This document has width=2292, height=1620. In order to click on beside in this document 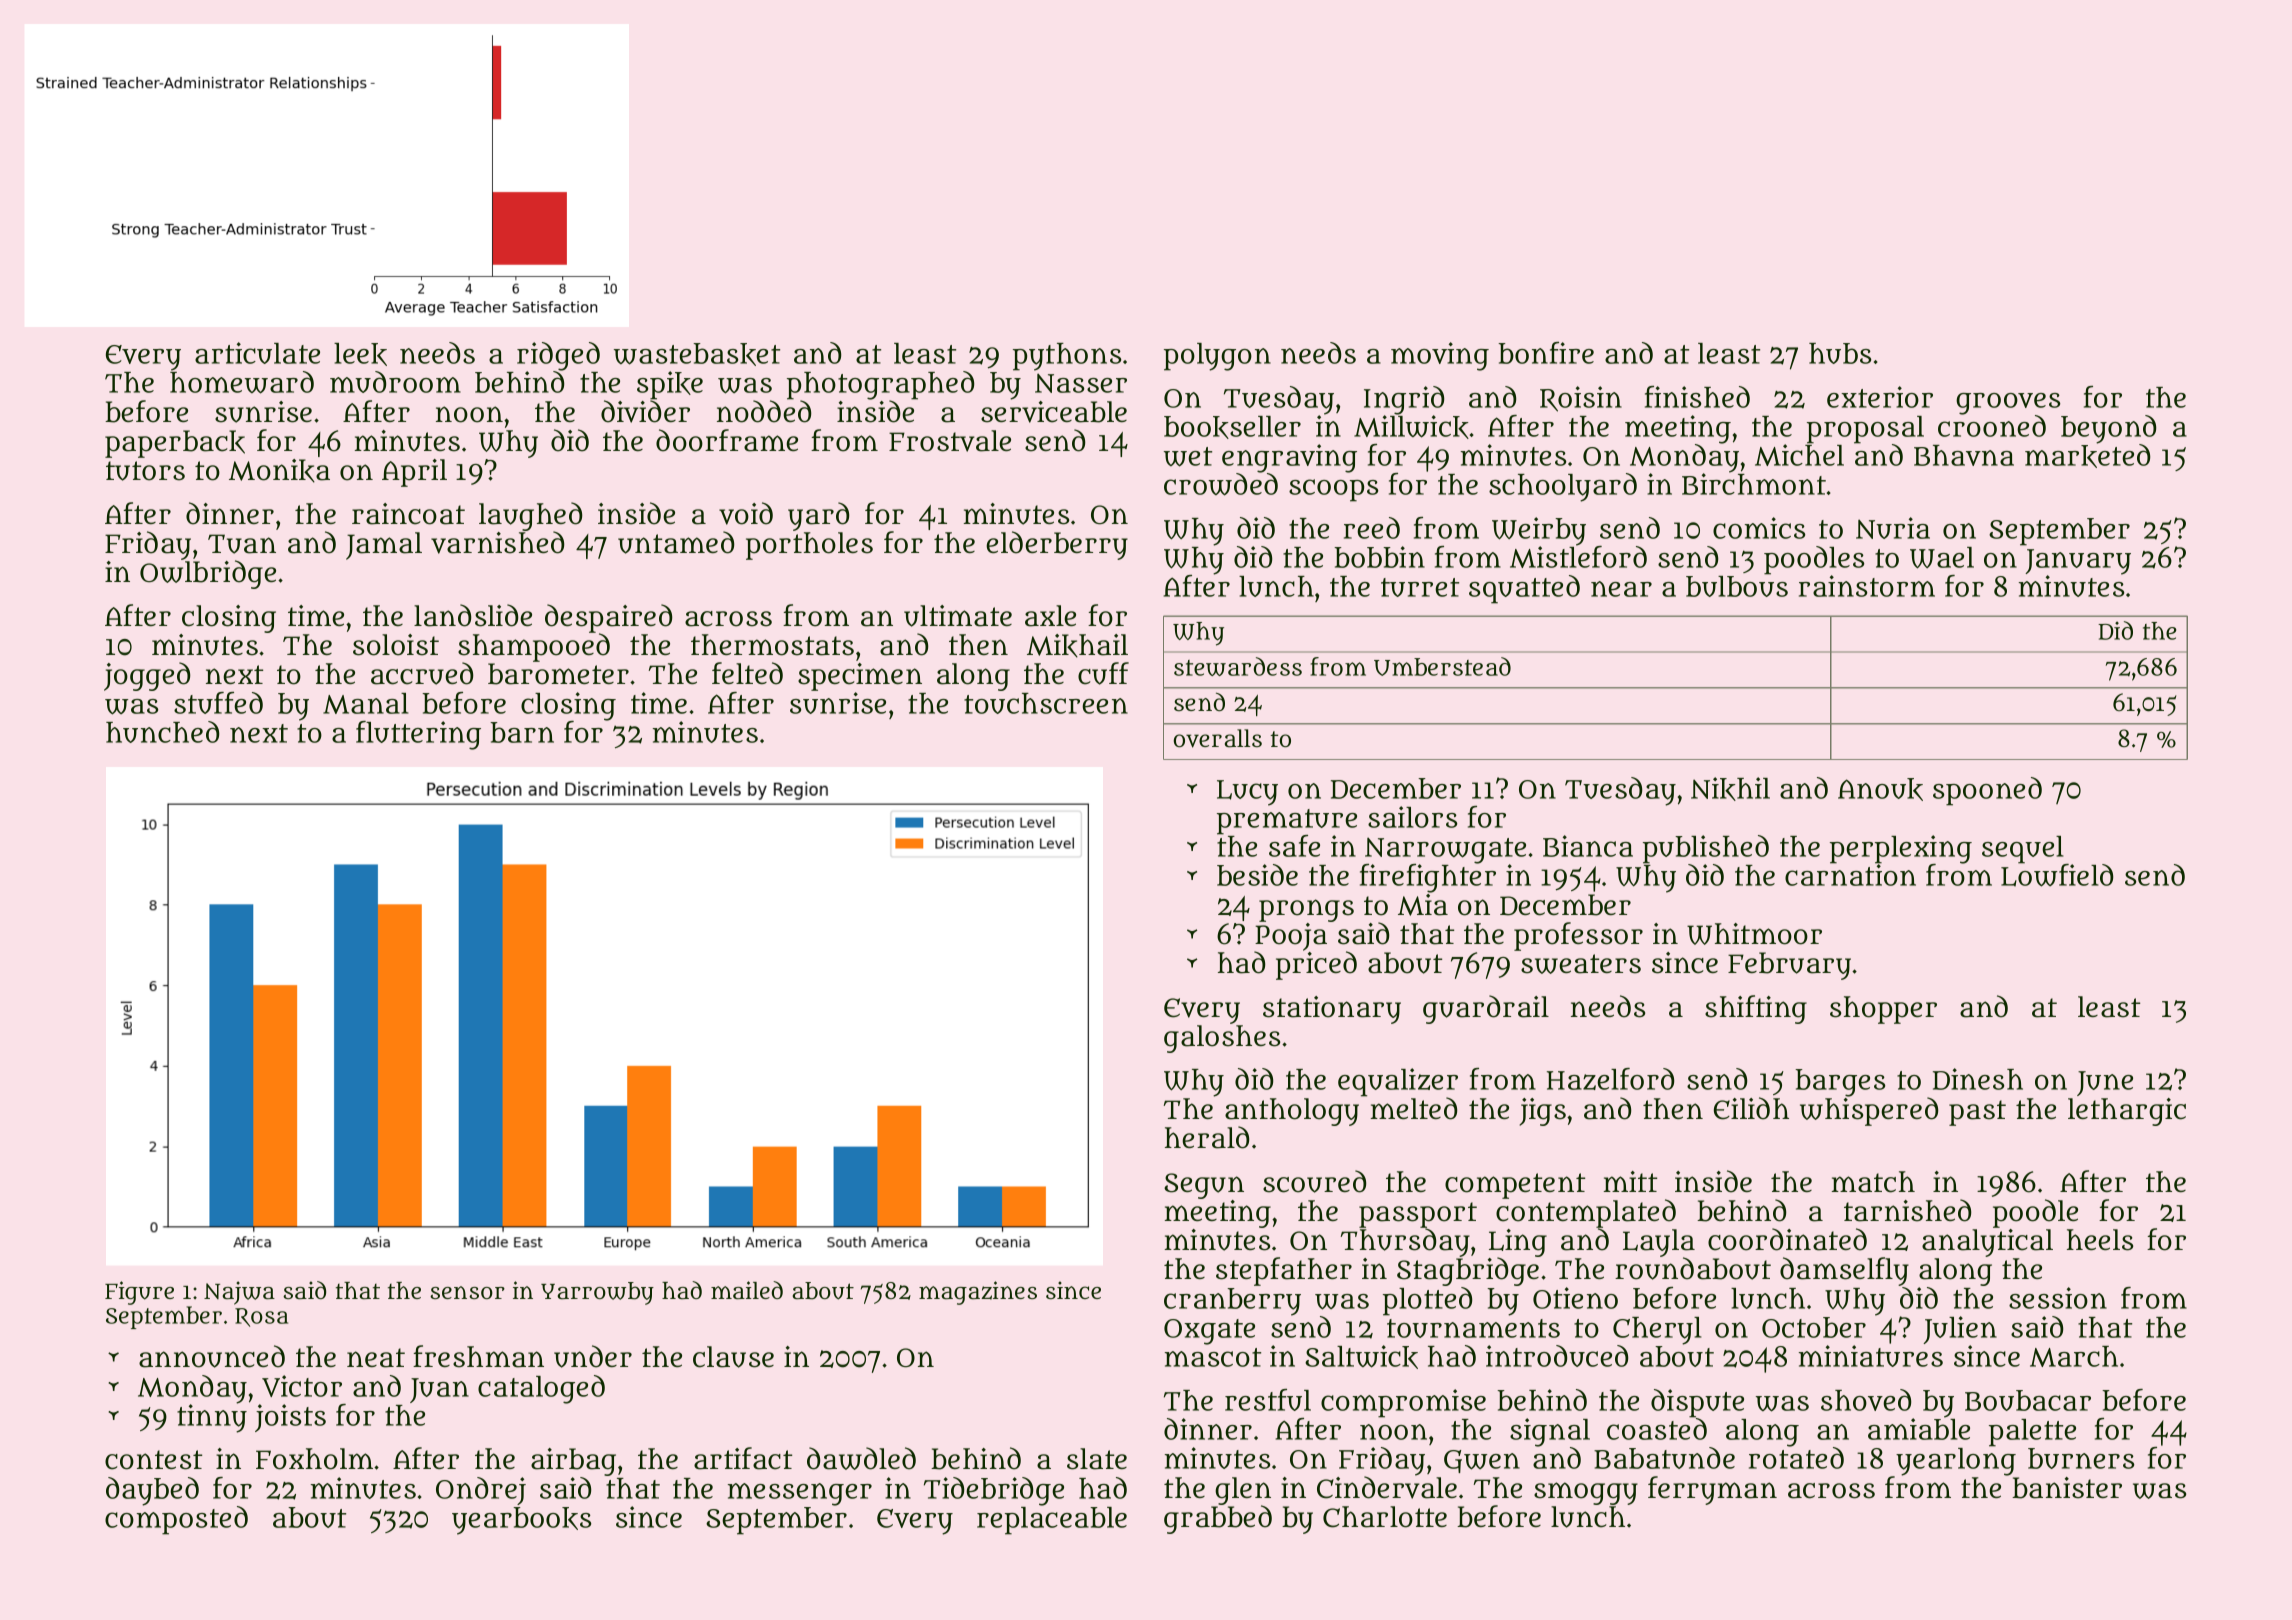, I will do `click(1257, 875)`.
